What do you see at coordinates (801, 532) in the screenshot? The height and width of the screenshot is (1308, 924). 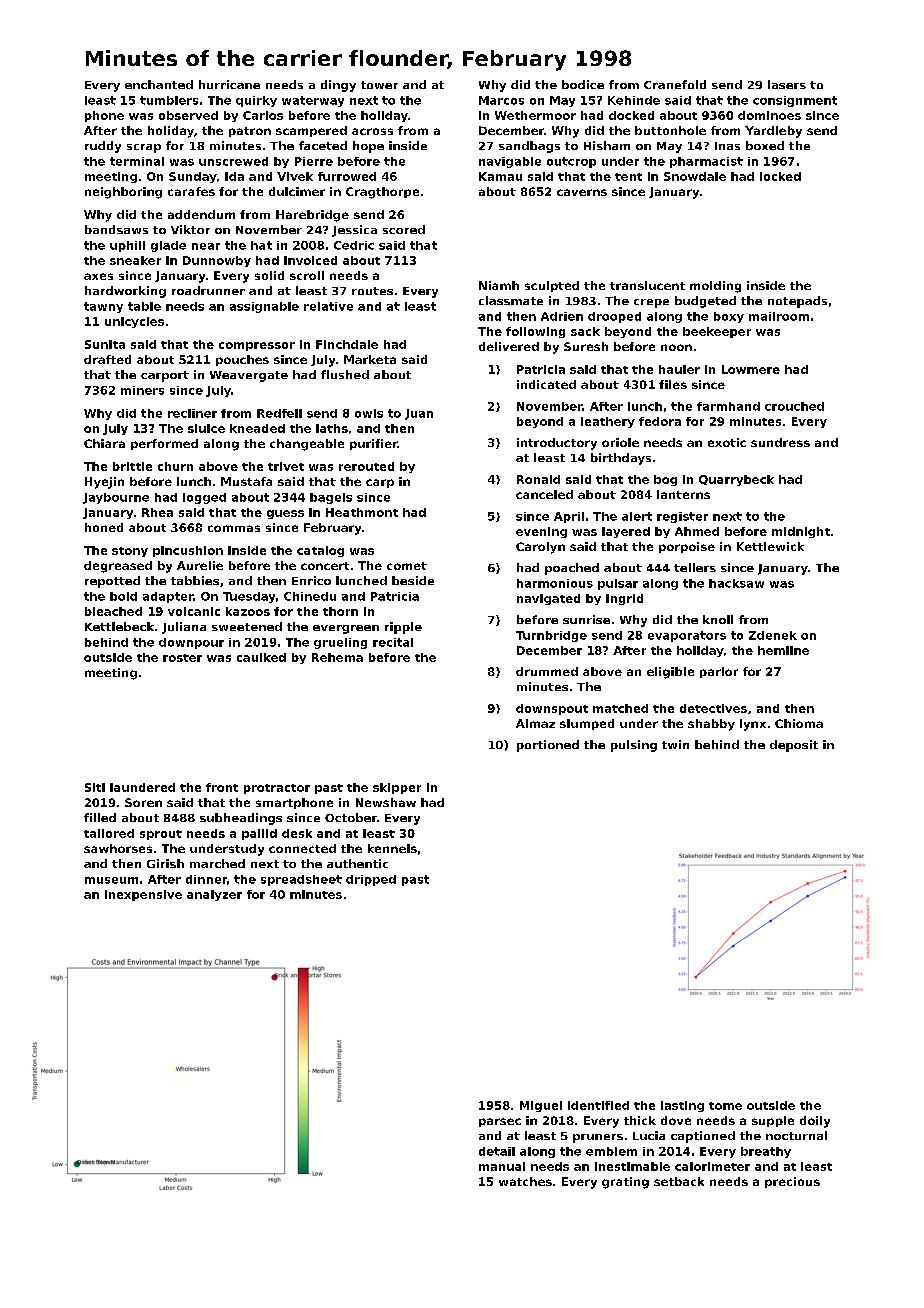 I see `midnight` at bounding box center [801, 532].
